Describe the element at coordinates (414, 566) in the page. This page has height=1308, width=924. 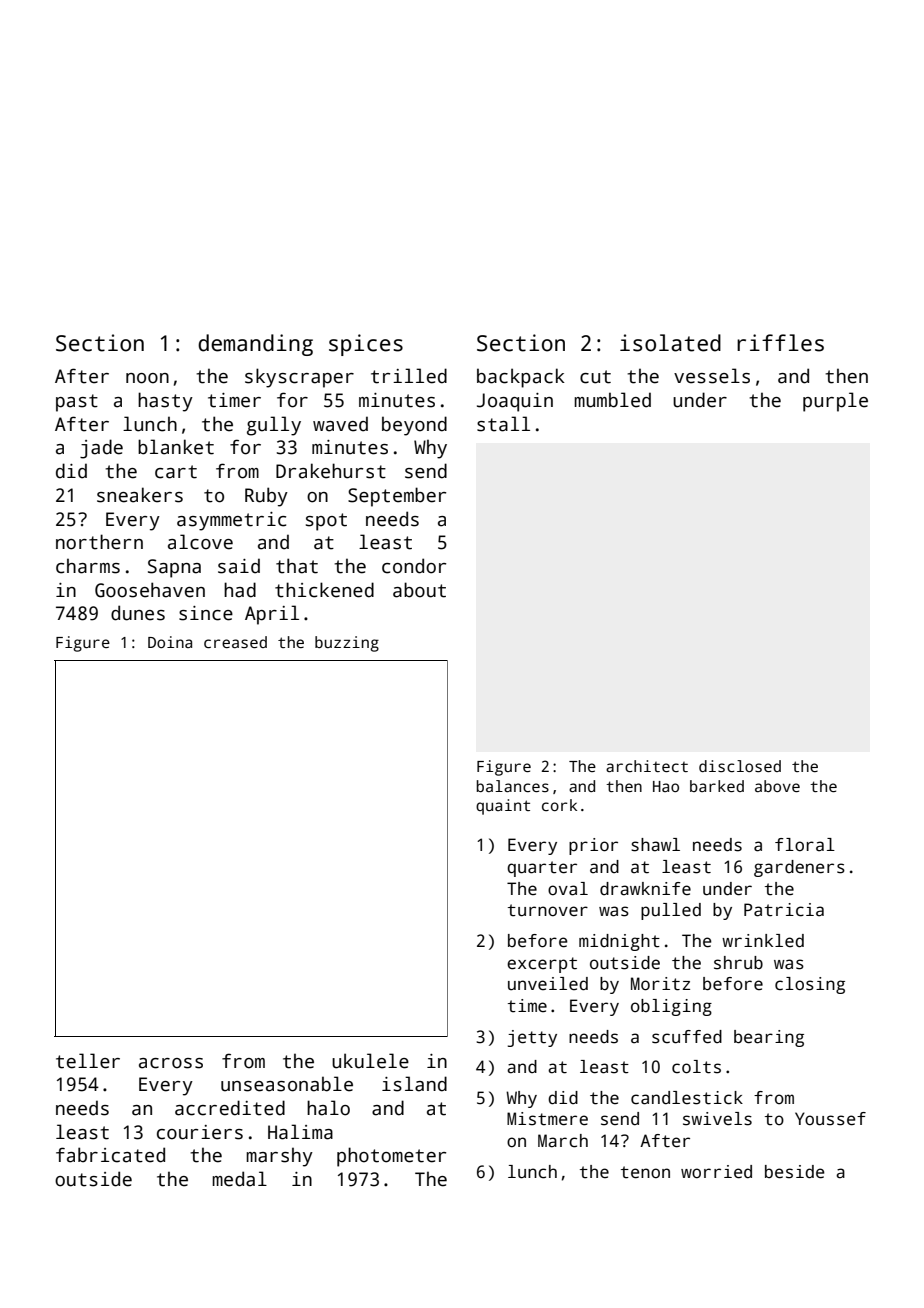
I see `condor` at that location.
